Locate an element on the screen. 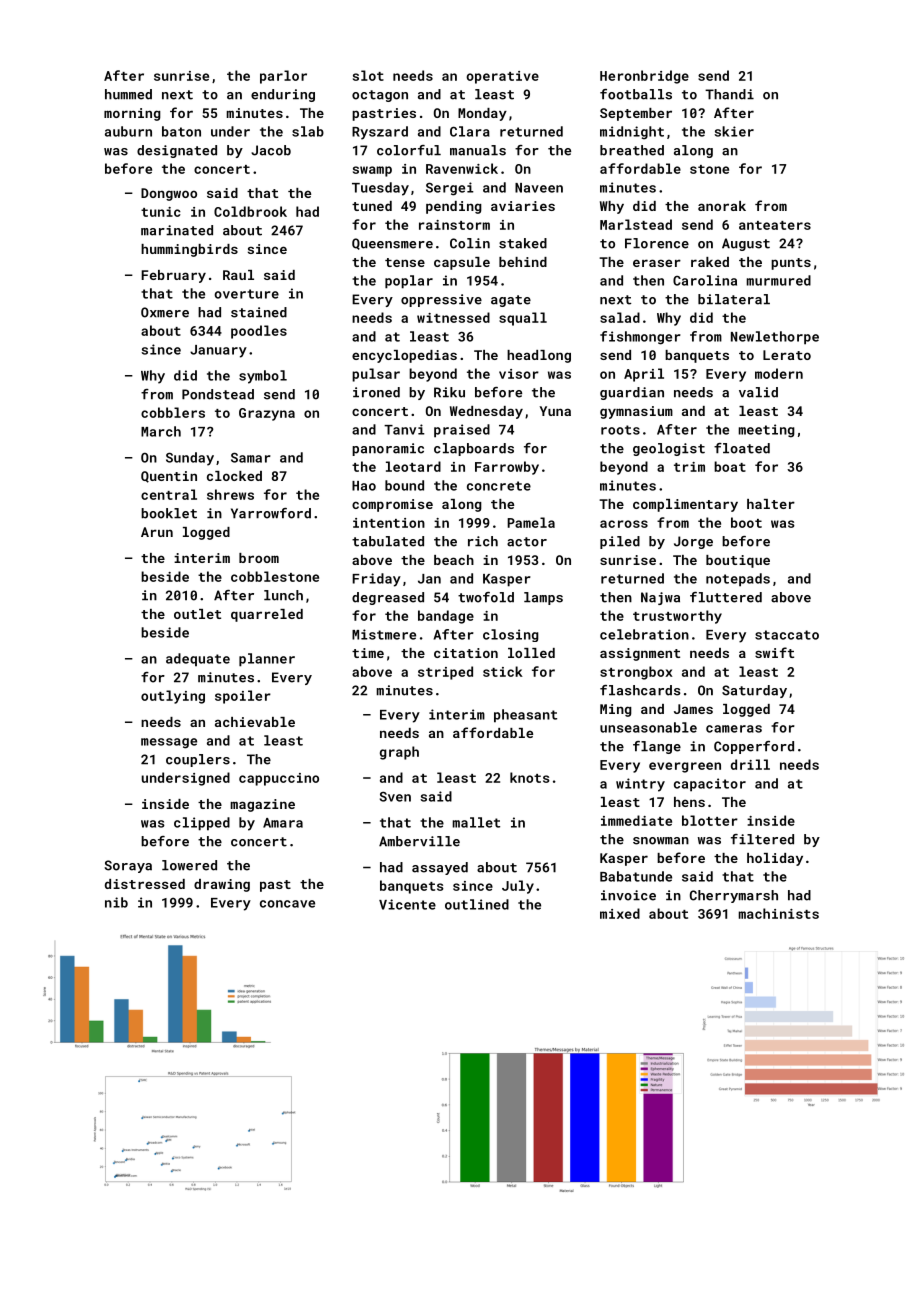  outlined is located at coordinates (477, 904).
